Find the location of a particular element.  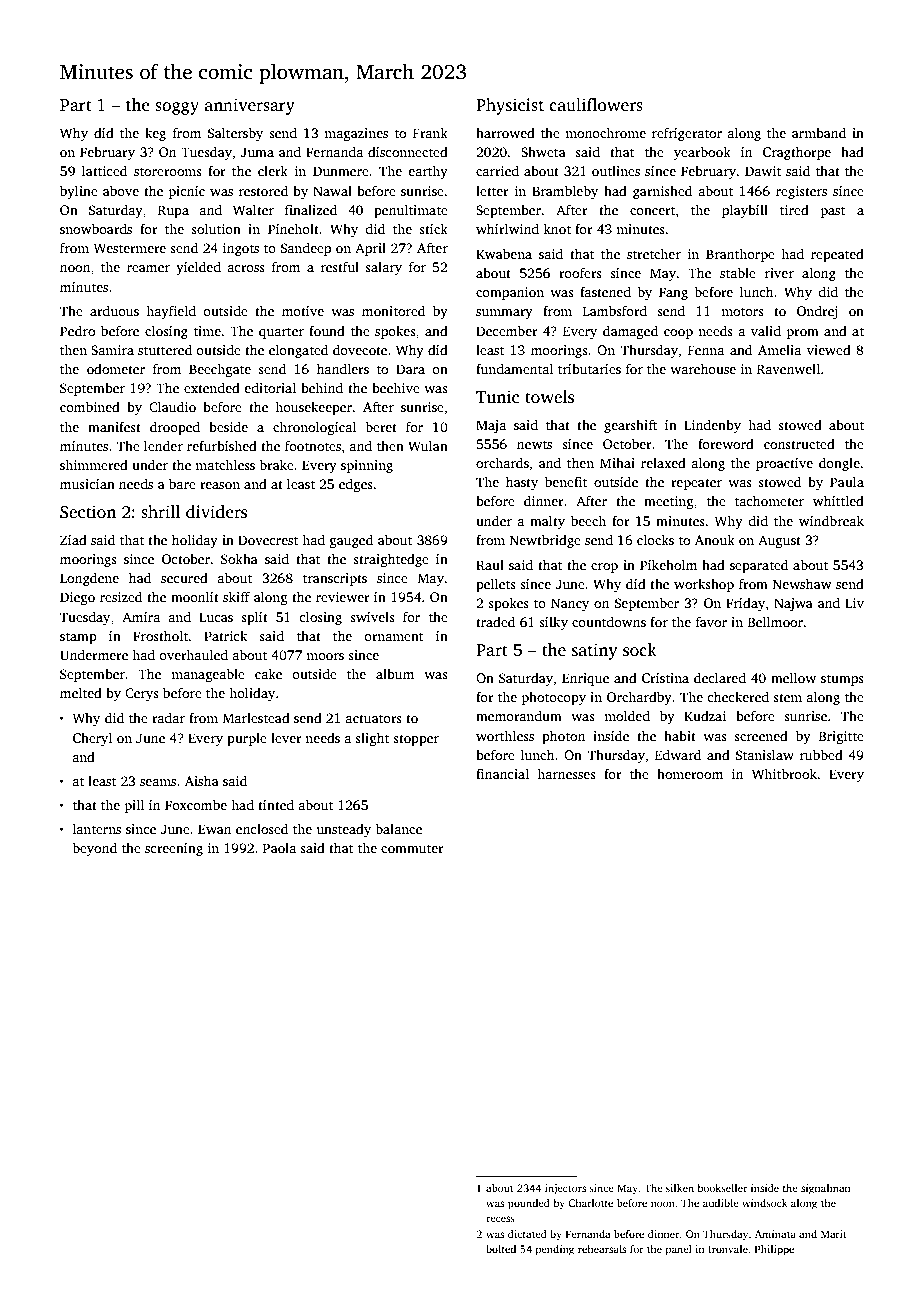

bolted is located at coordinates (501, 1249).
